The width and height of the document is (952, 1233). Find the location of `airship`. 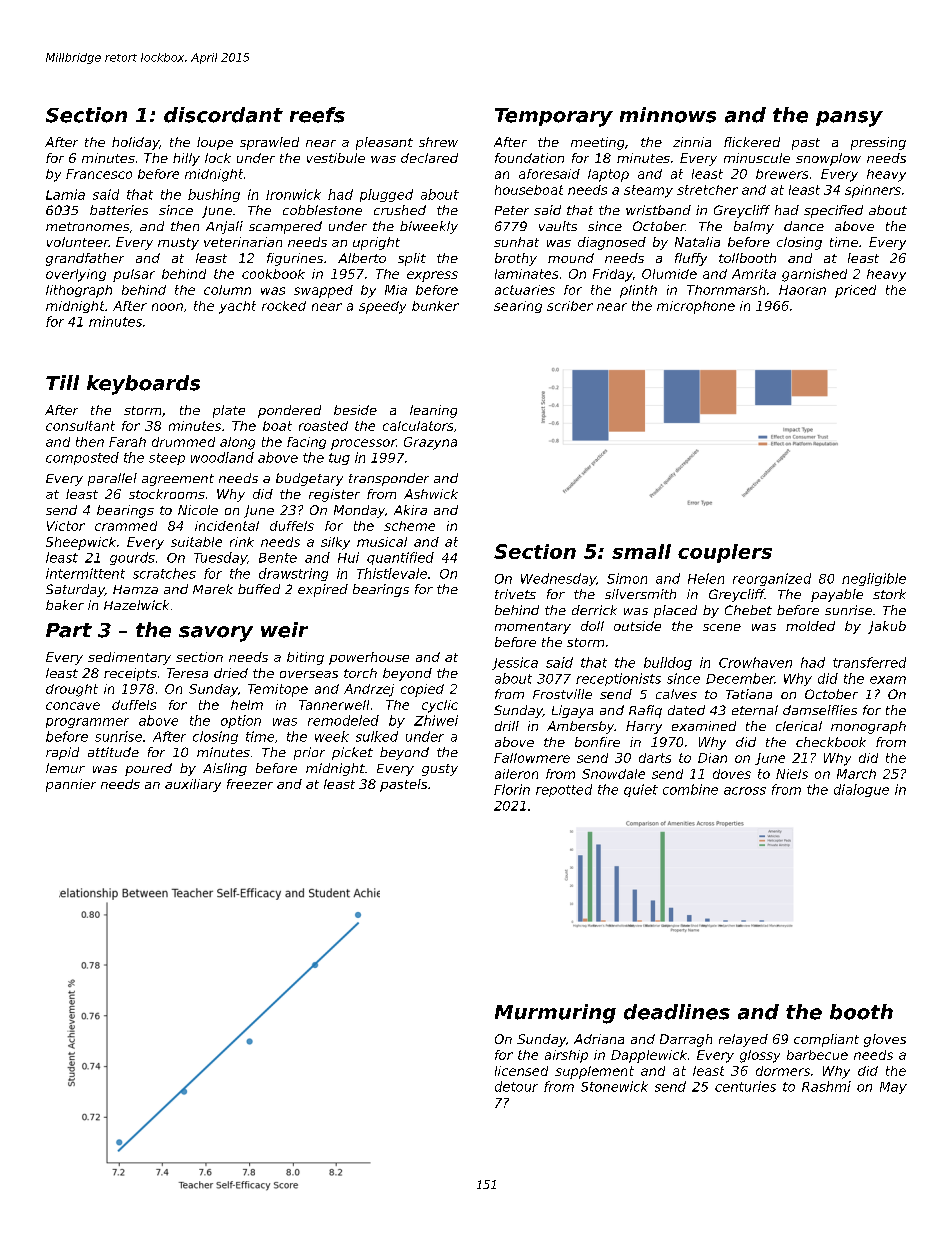

airship is located at coordinates (566, 1056).
